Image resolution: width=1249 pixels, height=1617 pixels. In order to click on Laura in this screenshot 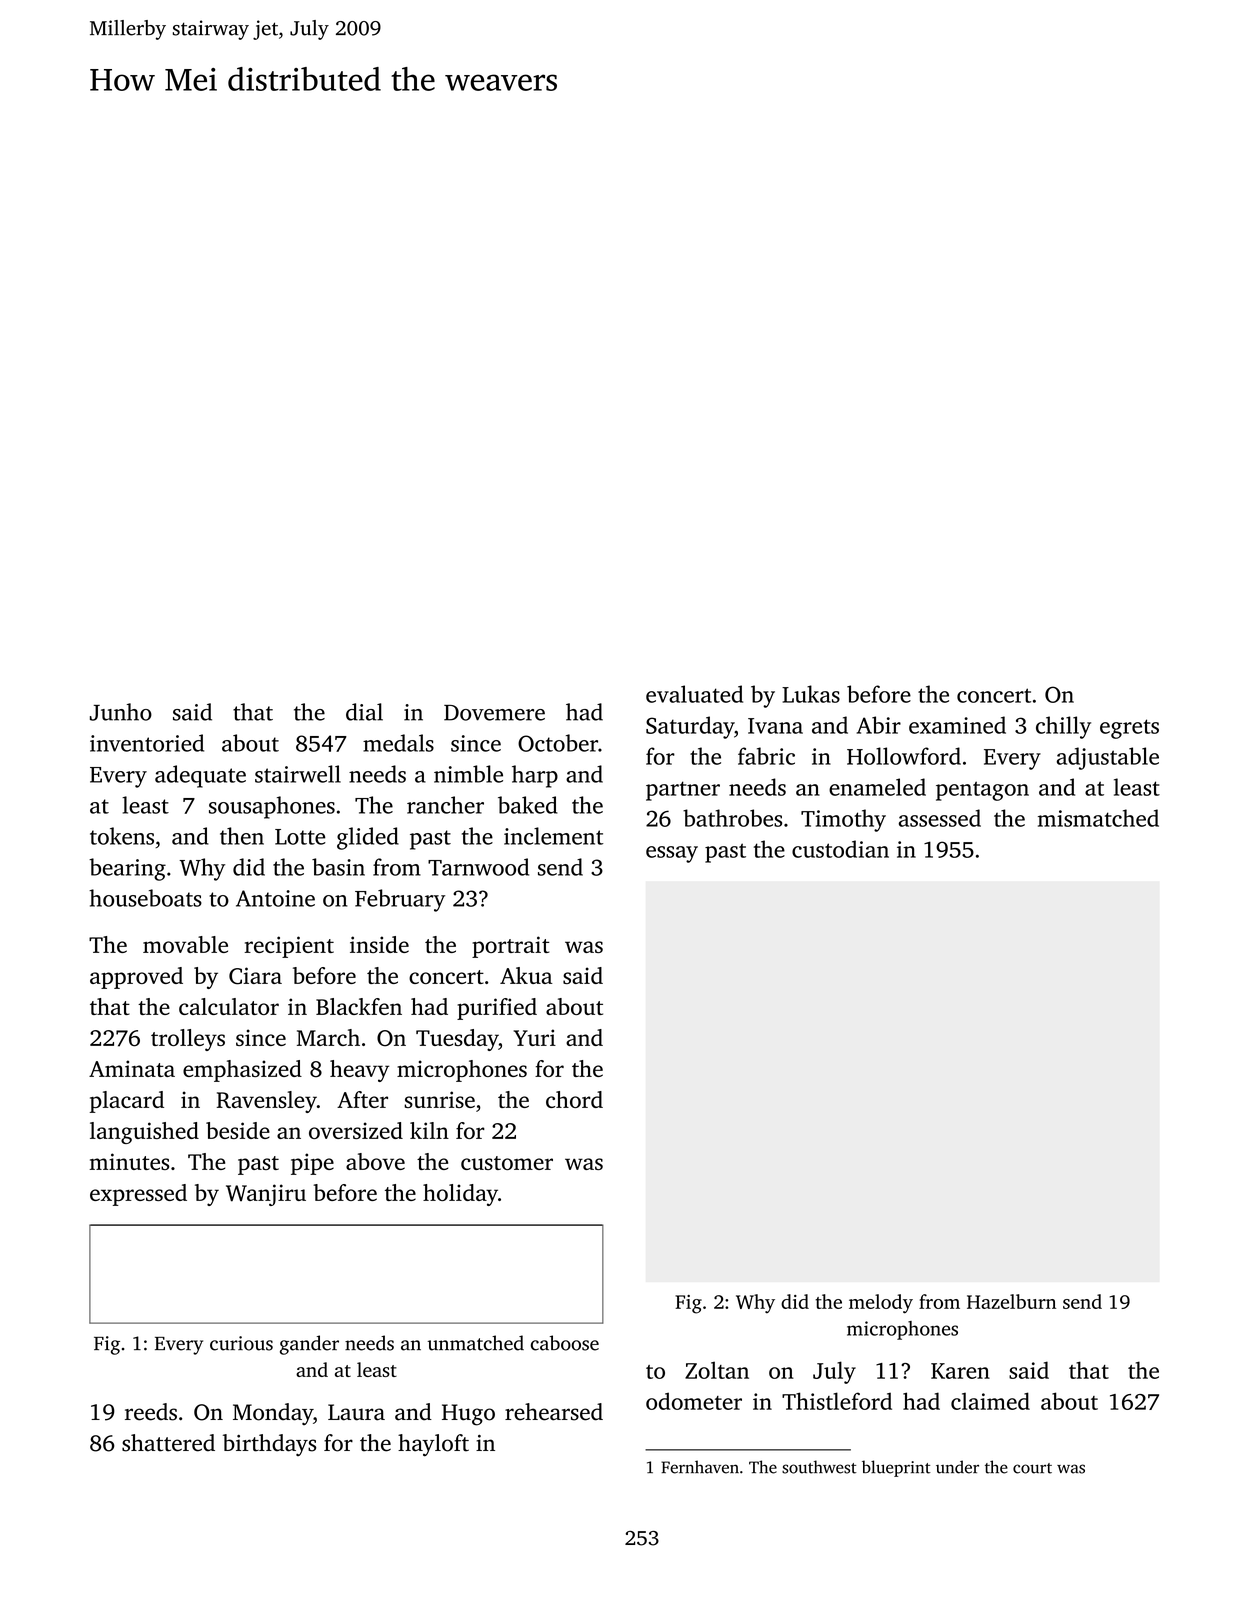, I will do `click(356, 1412)`.
